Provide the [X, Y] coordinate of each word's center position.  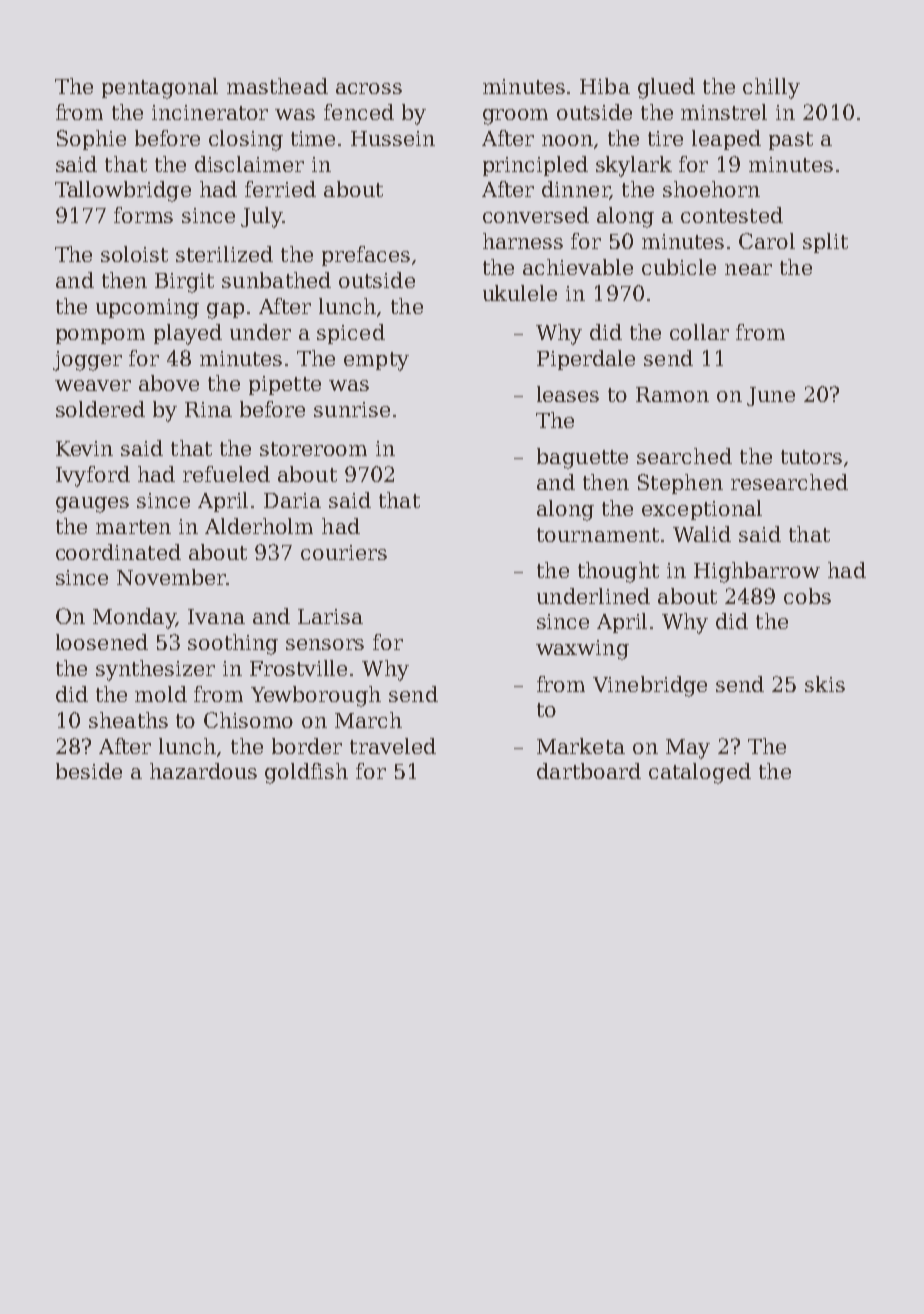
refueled [226, 474]
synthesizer [155, 670]
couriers [344, 552]
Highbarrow [757, 572]
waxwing [582, 650]
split [825, 243]
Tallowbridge [123, 191]
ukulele [520, 293]
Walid [702, 534]
